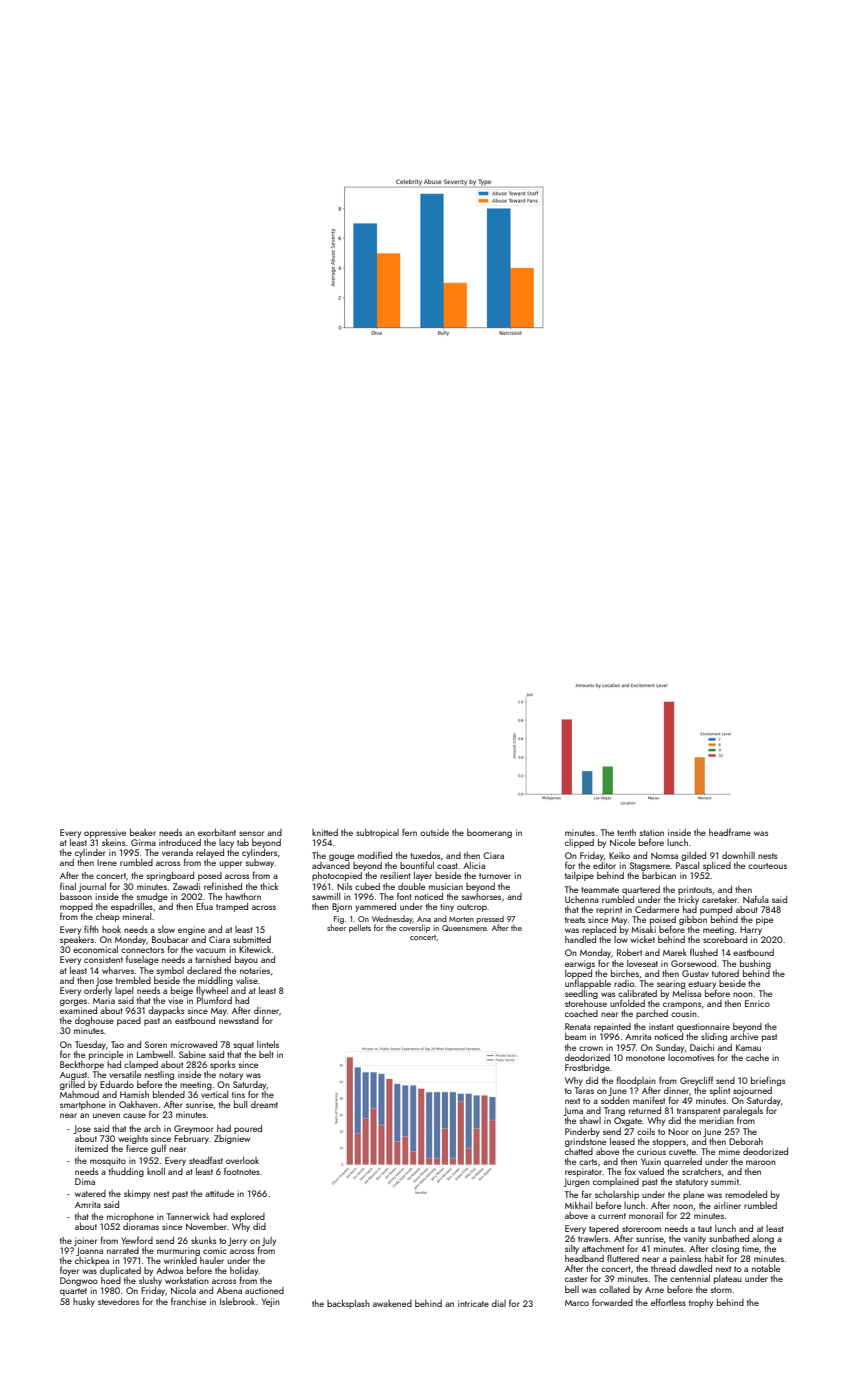 This document has height=1400, width=849. What do you see at coordinates (626, 832) in the document?
I see `tenth` at bounding box center [626, 832].
